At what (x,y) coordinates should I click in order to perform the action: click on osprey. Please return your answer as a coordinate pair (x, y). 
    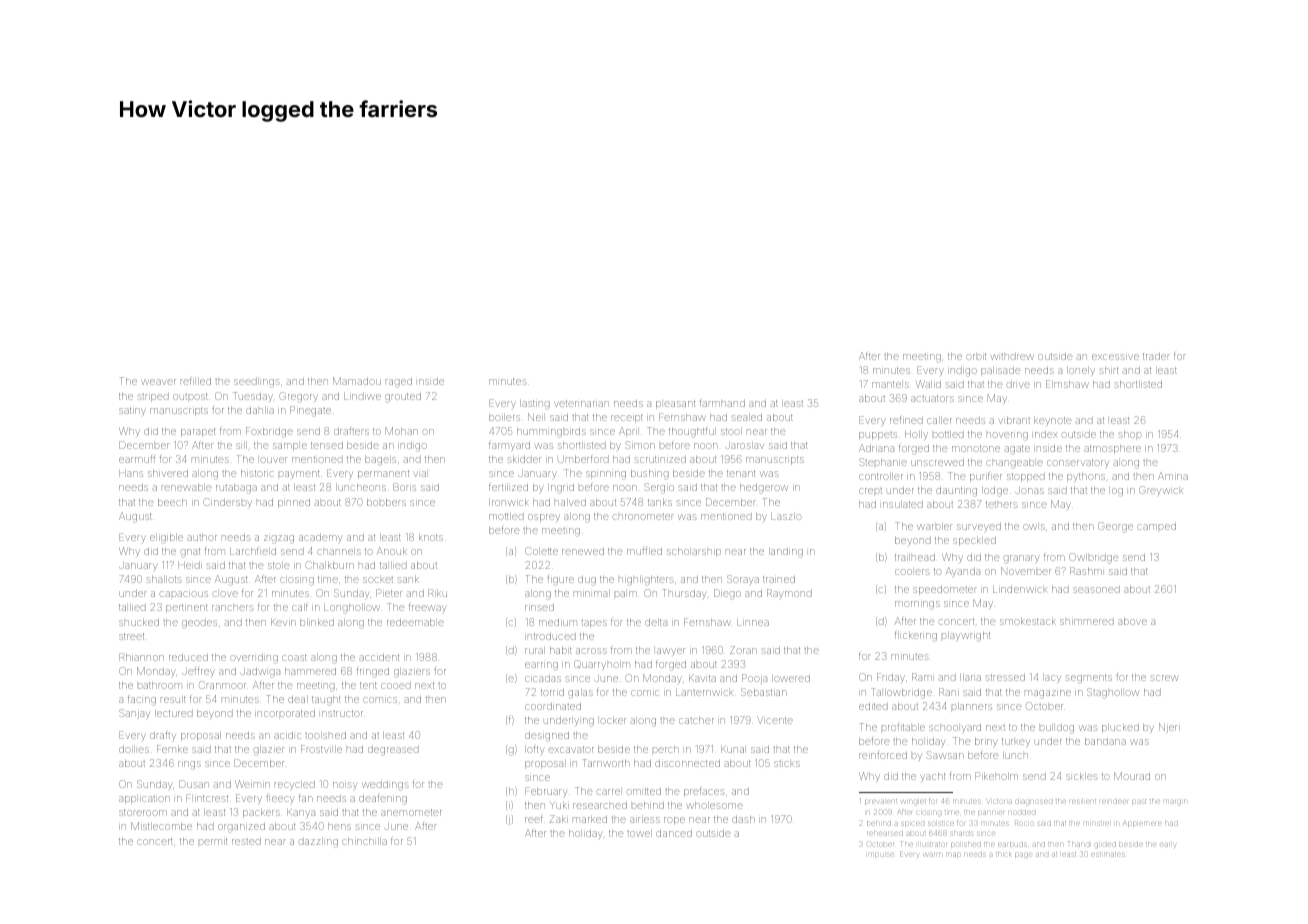
    Looking at the image, I should click on (544, 518).
